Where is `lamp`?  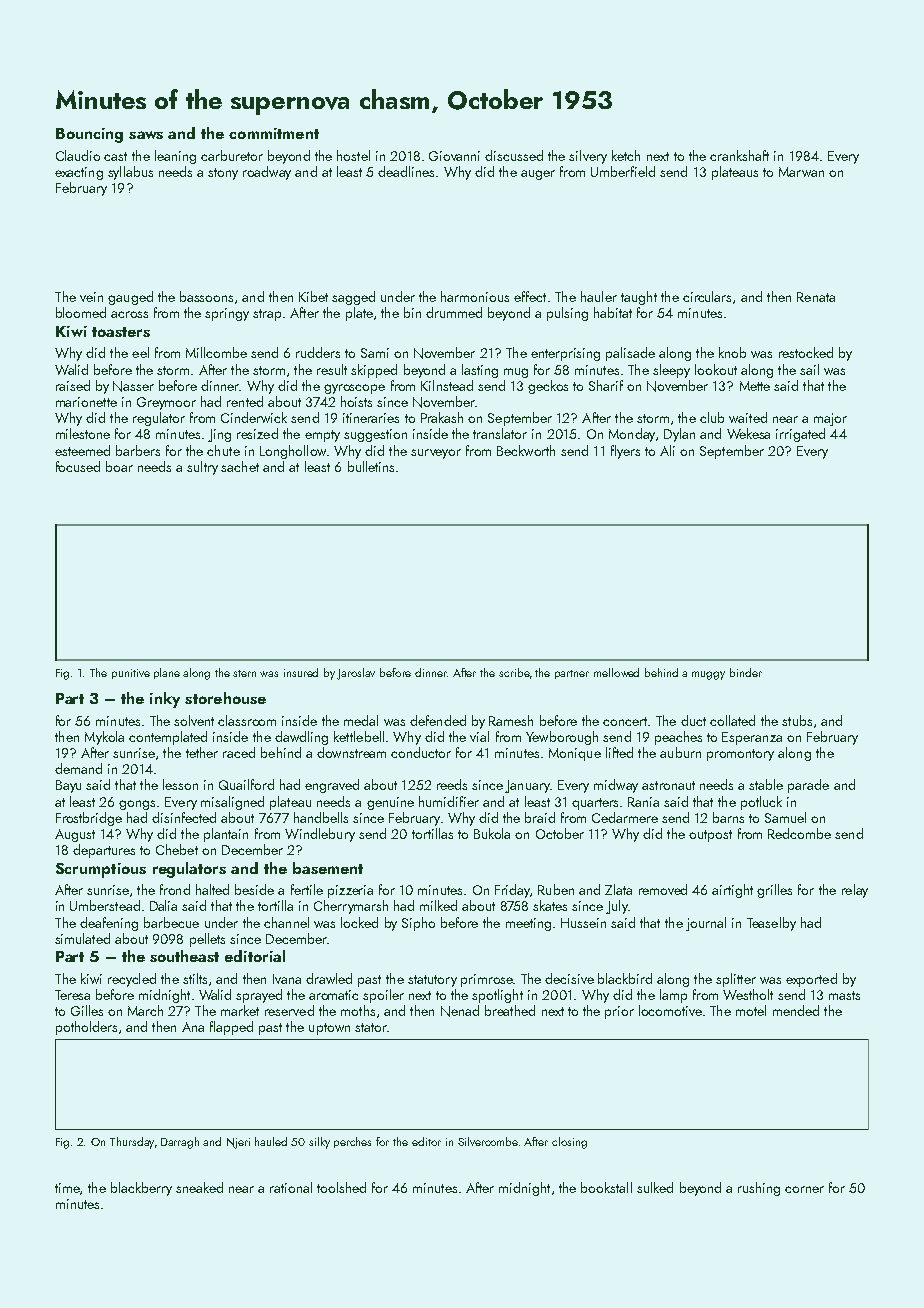 lamp is located at coordinates (673, 996).
